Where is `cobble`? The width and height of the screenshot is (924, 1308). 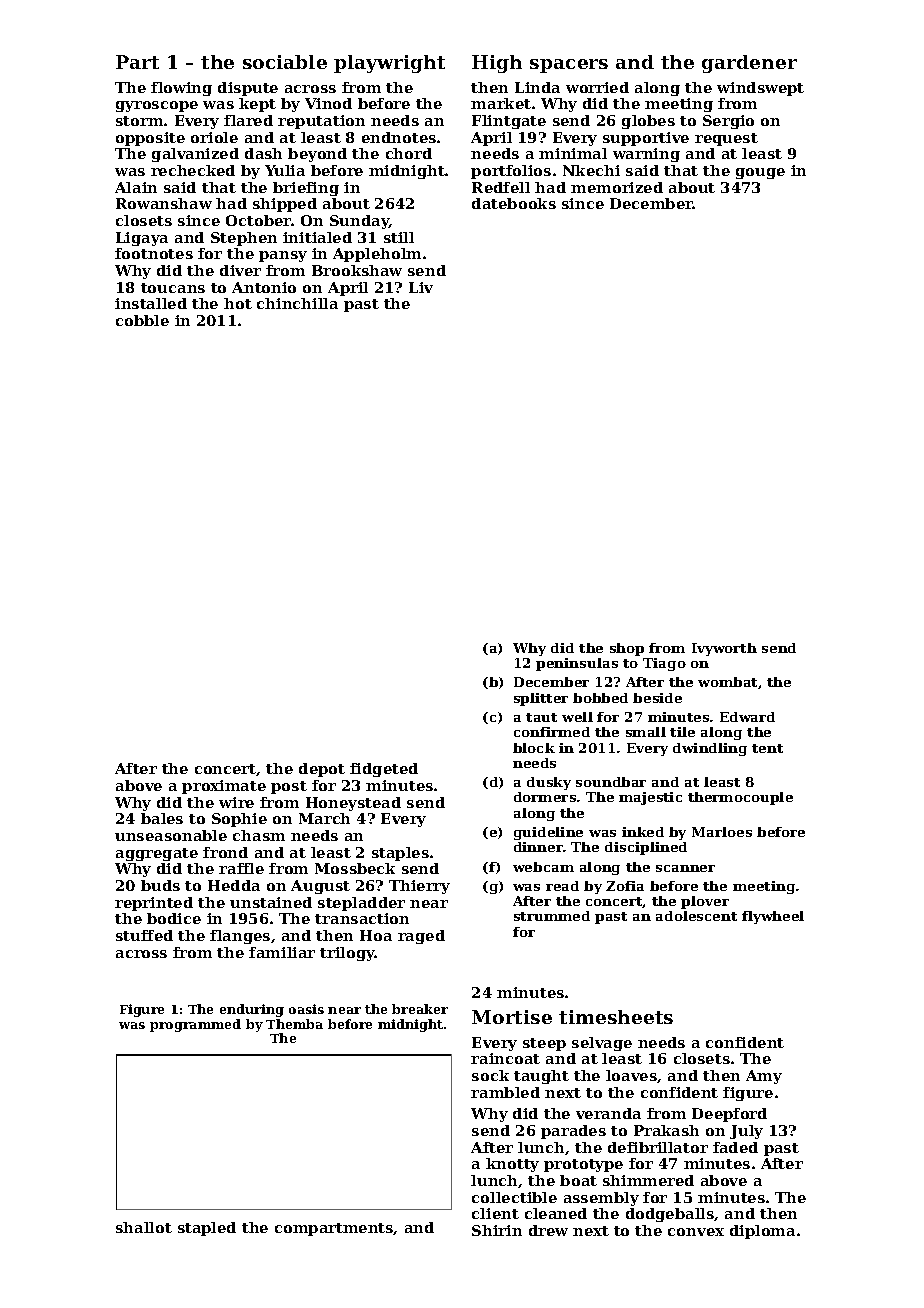
cobble is located at coordinates (142, 320).
